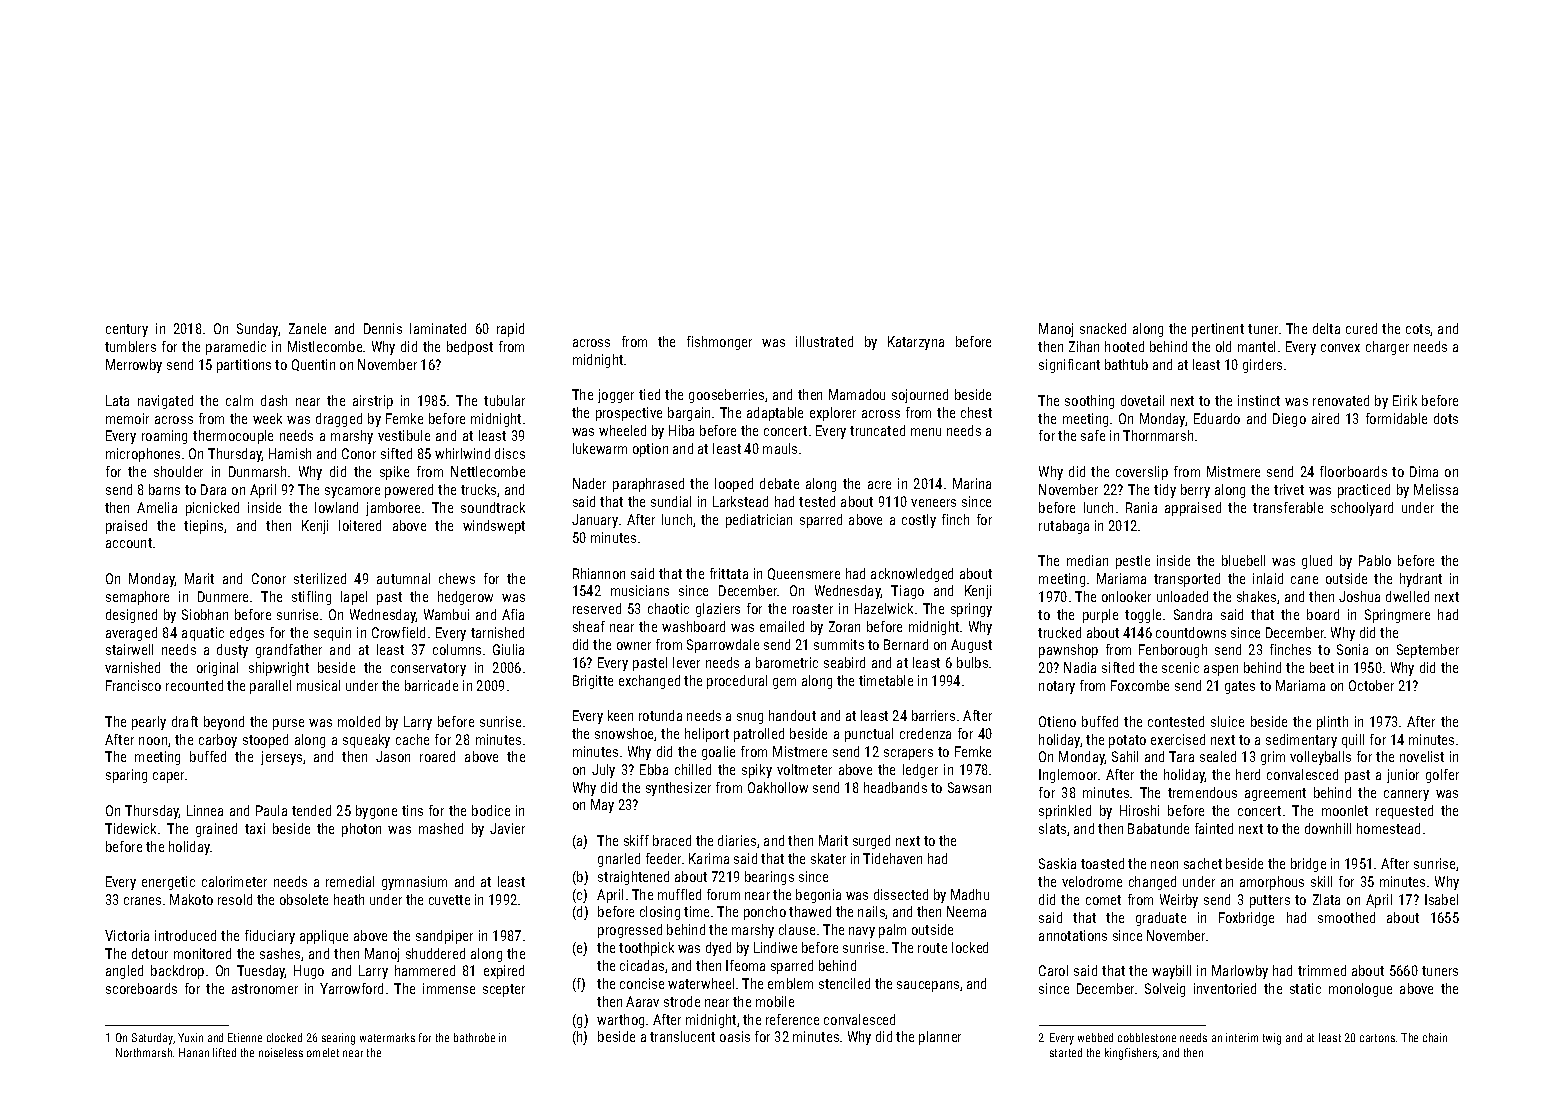  I want to click on strode, so click(682, 1001).
